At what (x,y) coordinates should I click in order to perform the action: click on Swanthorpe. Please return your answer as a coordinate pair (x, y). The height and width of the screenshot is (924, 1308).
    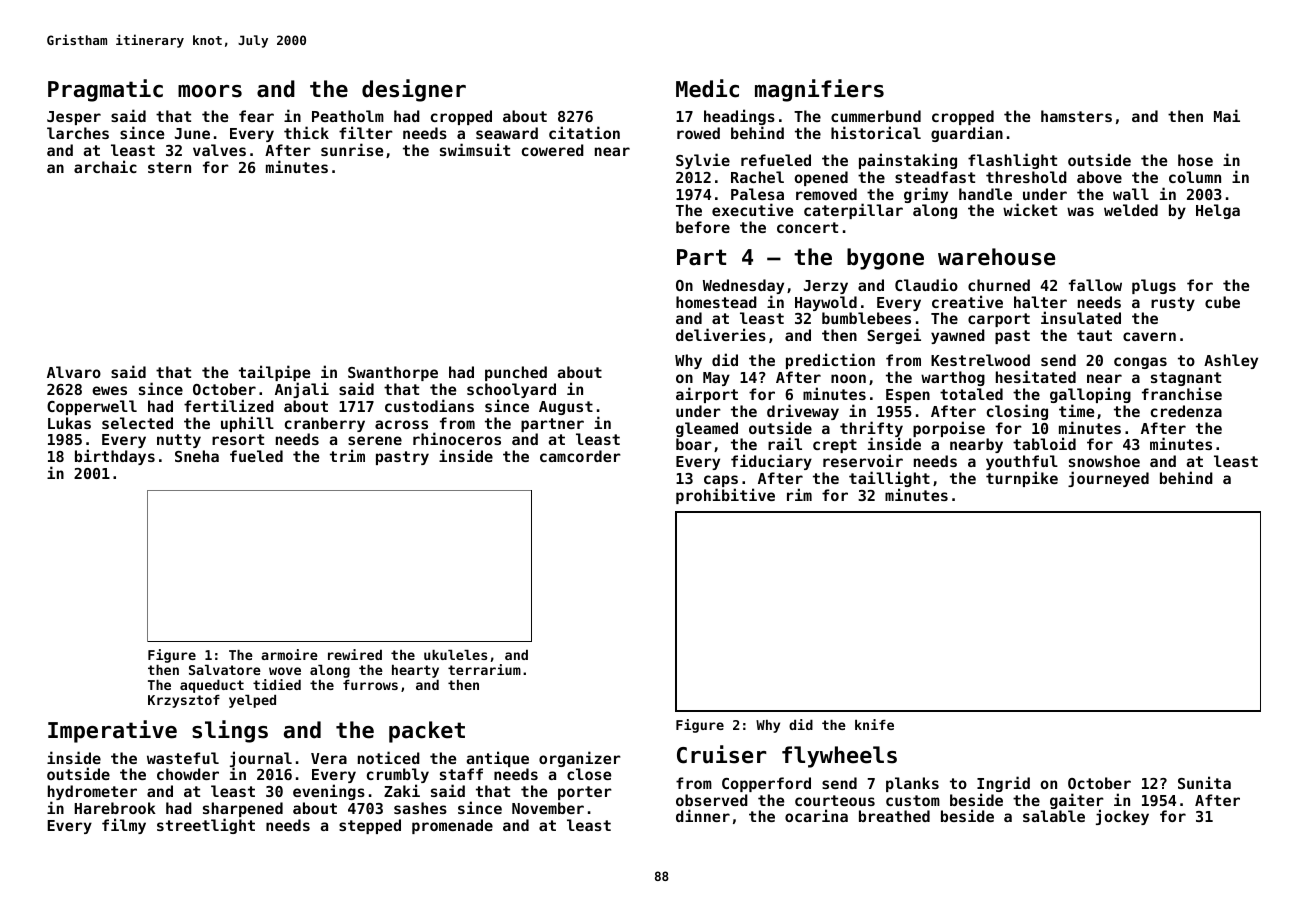
    Looking at the image, I should click on (393, 374).
